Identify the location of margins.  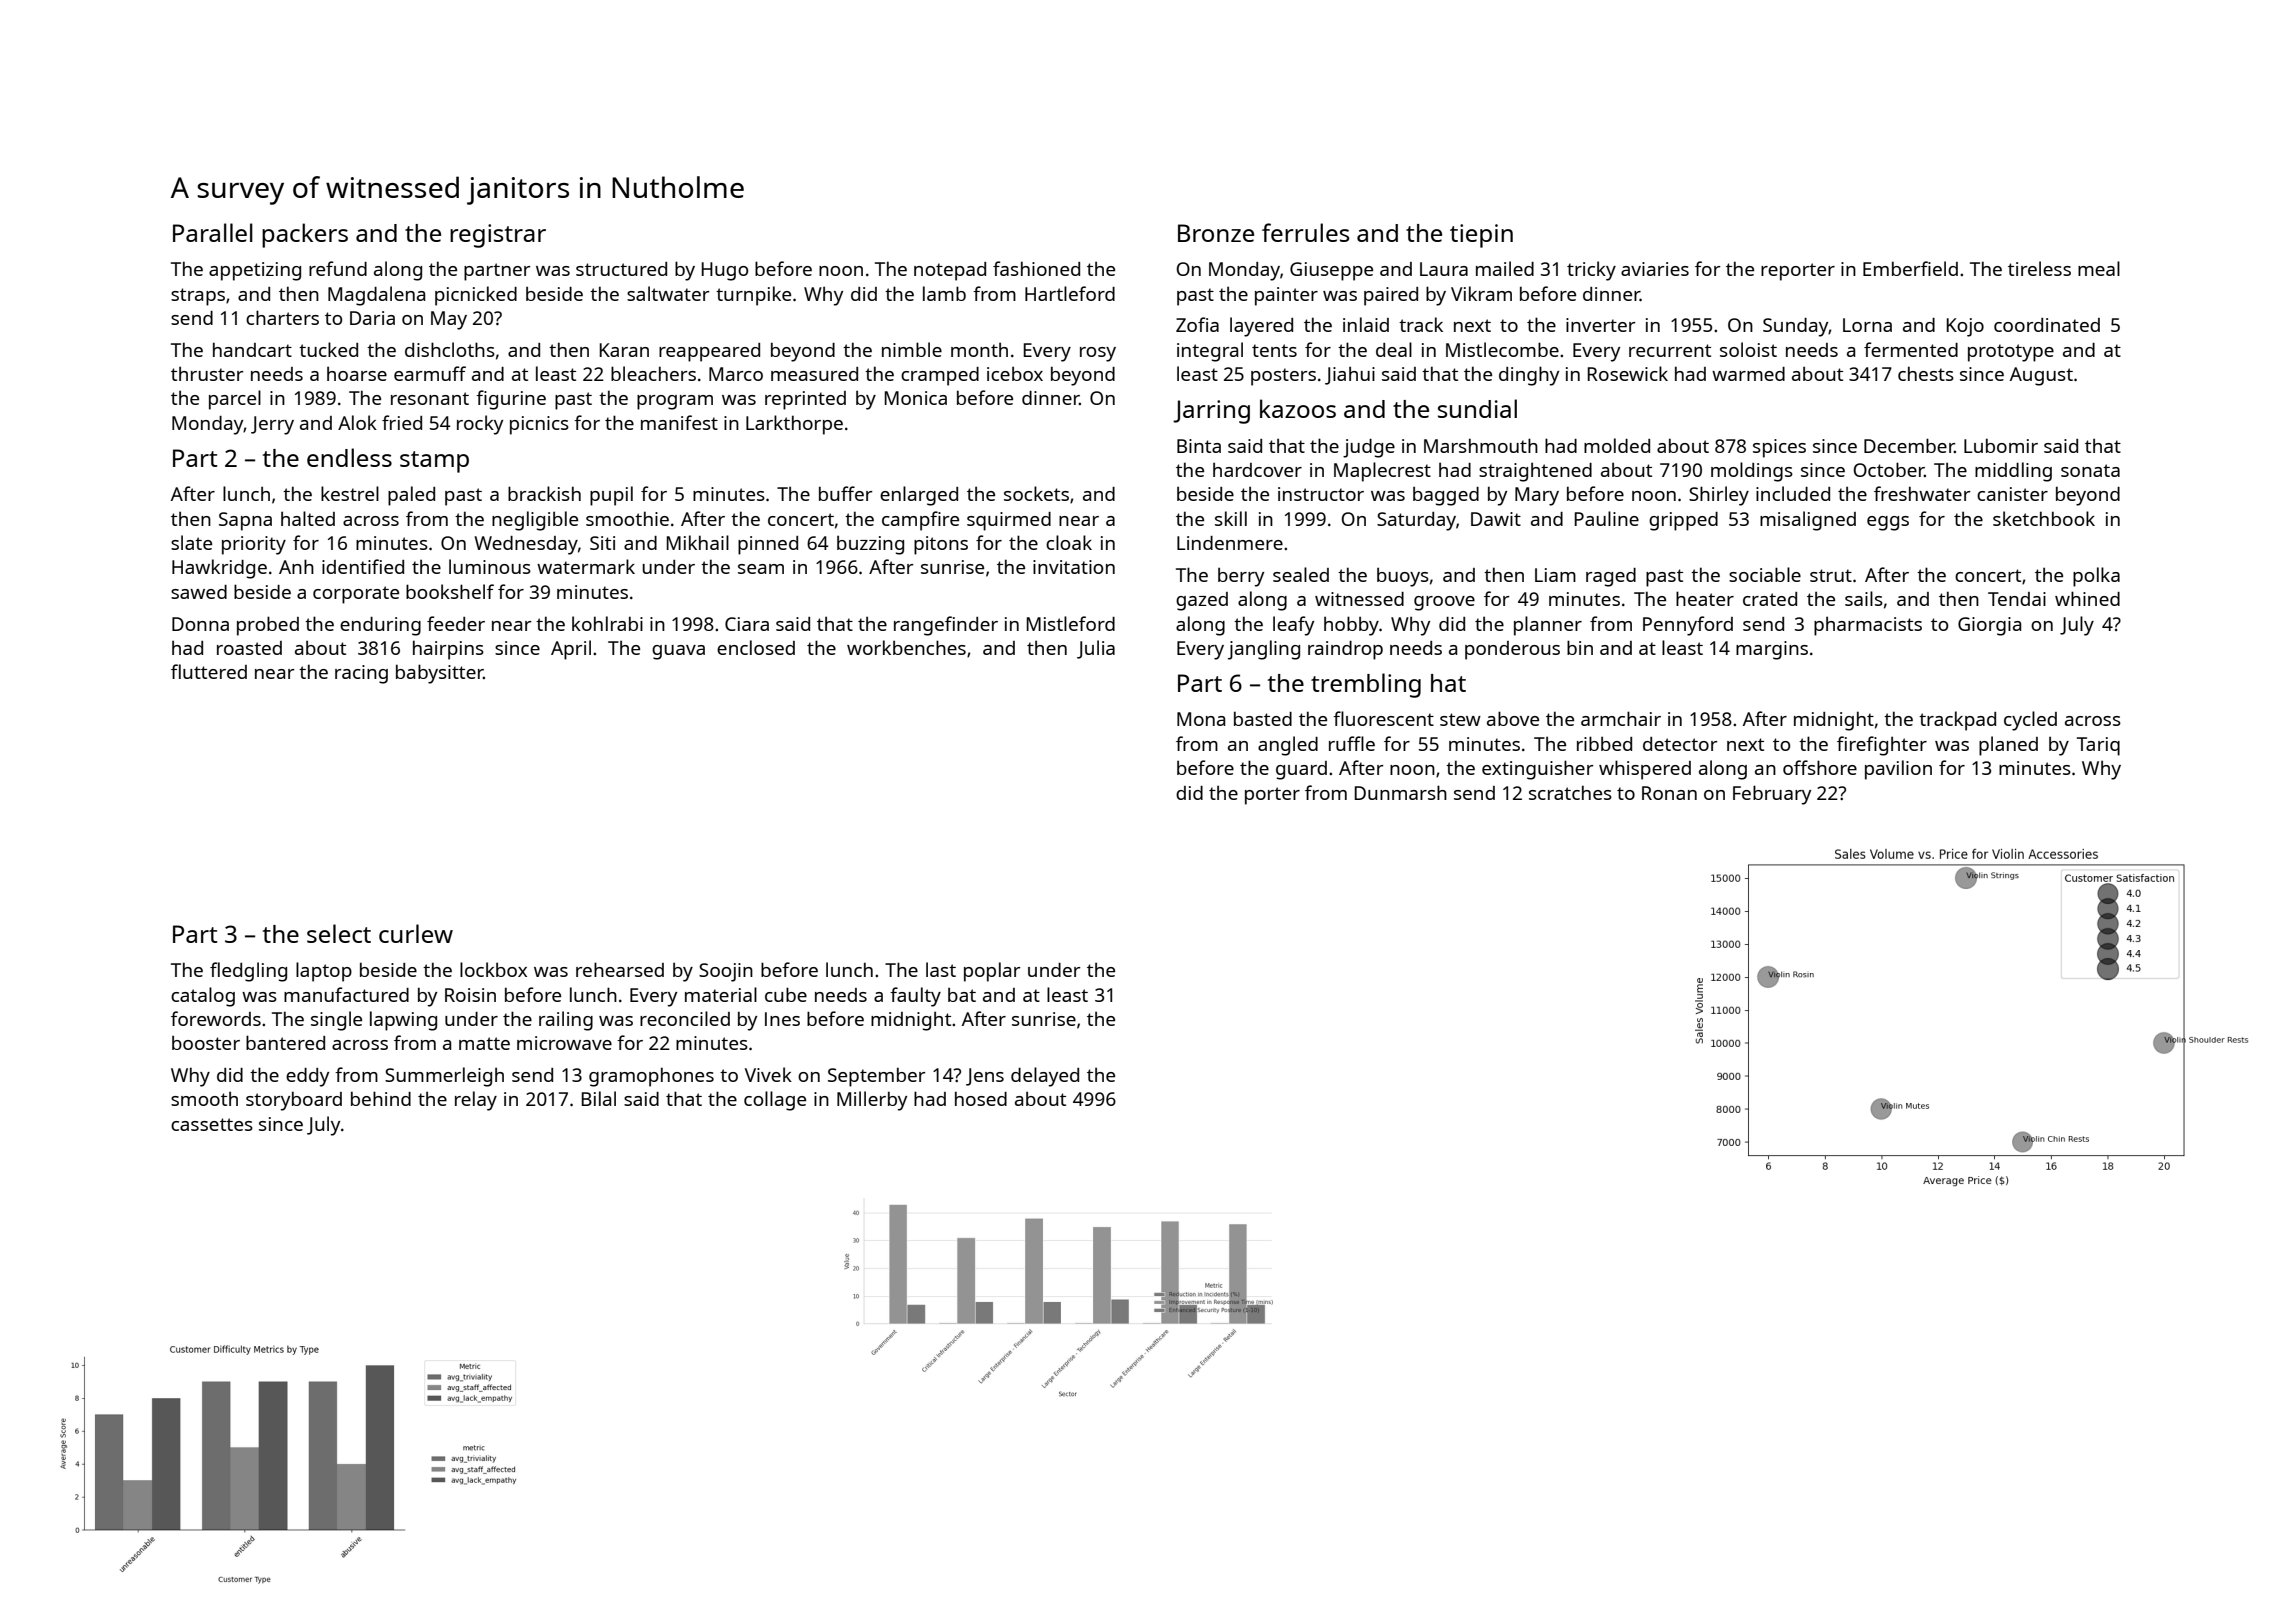
(1772, 650).
